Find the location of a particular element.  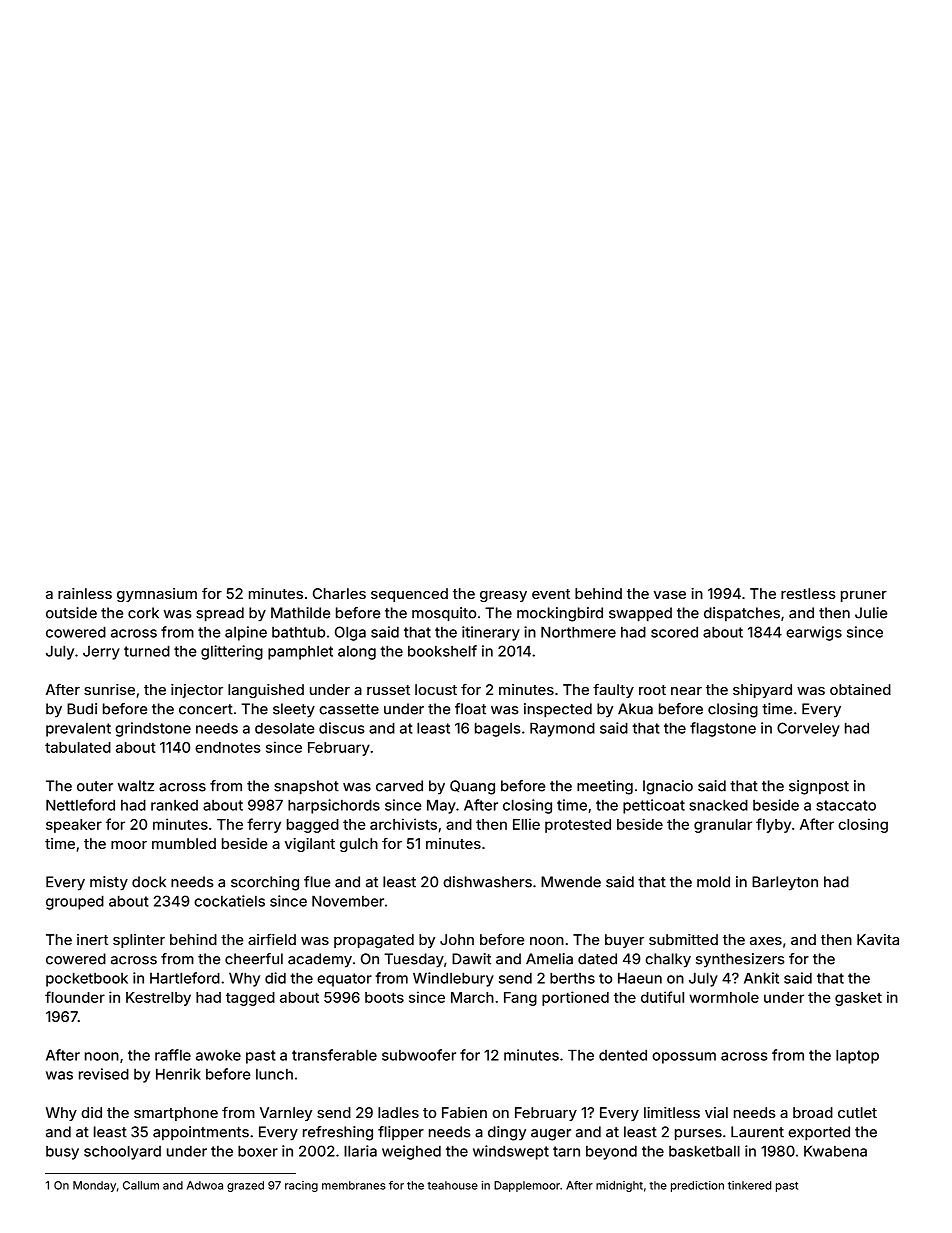

restless is located at coordinates (808, 593).
